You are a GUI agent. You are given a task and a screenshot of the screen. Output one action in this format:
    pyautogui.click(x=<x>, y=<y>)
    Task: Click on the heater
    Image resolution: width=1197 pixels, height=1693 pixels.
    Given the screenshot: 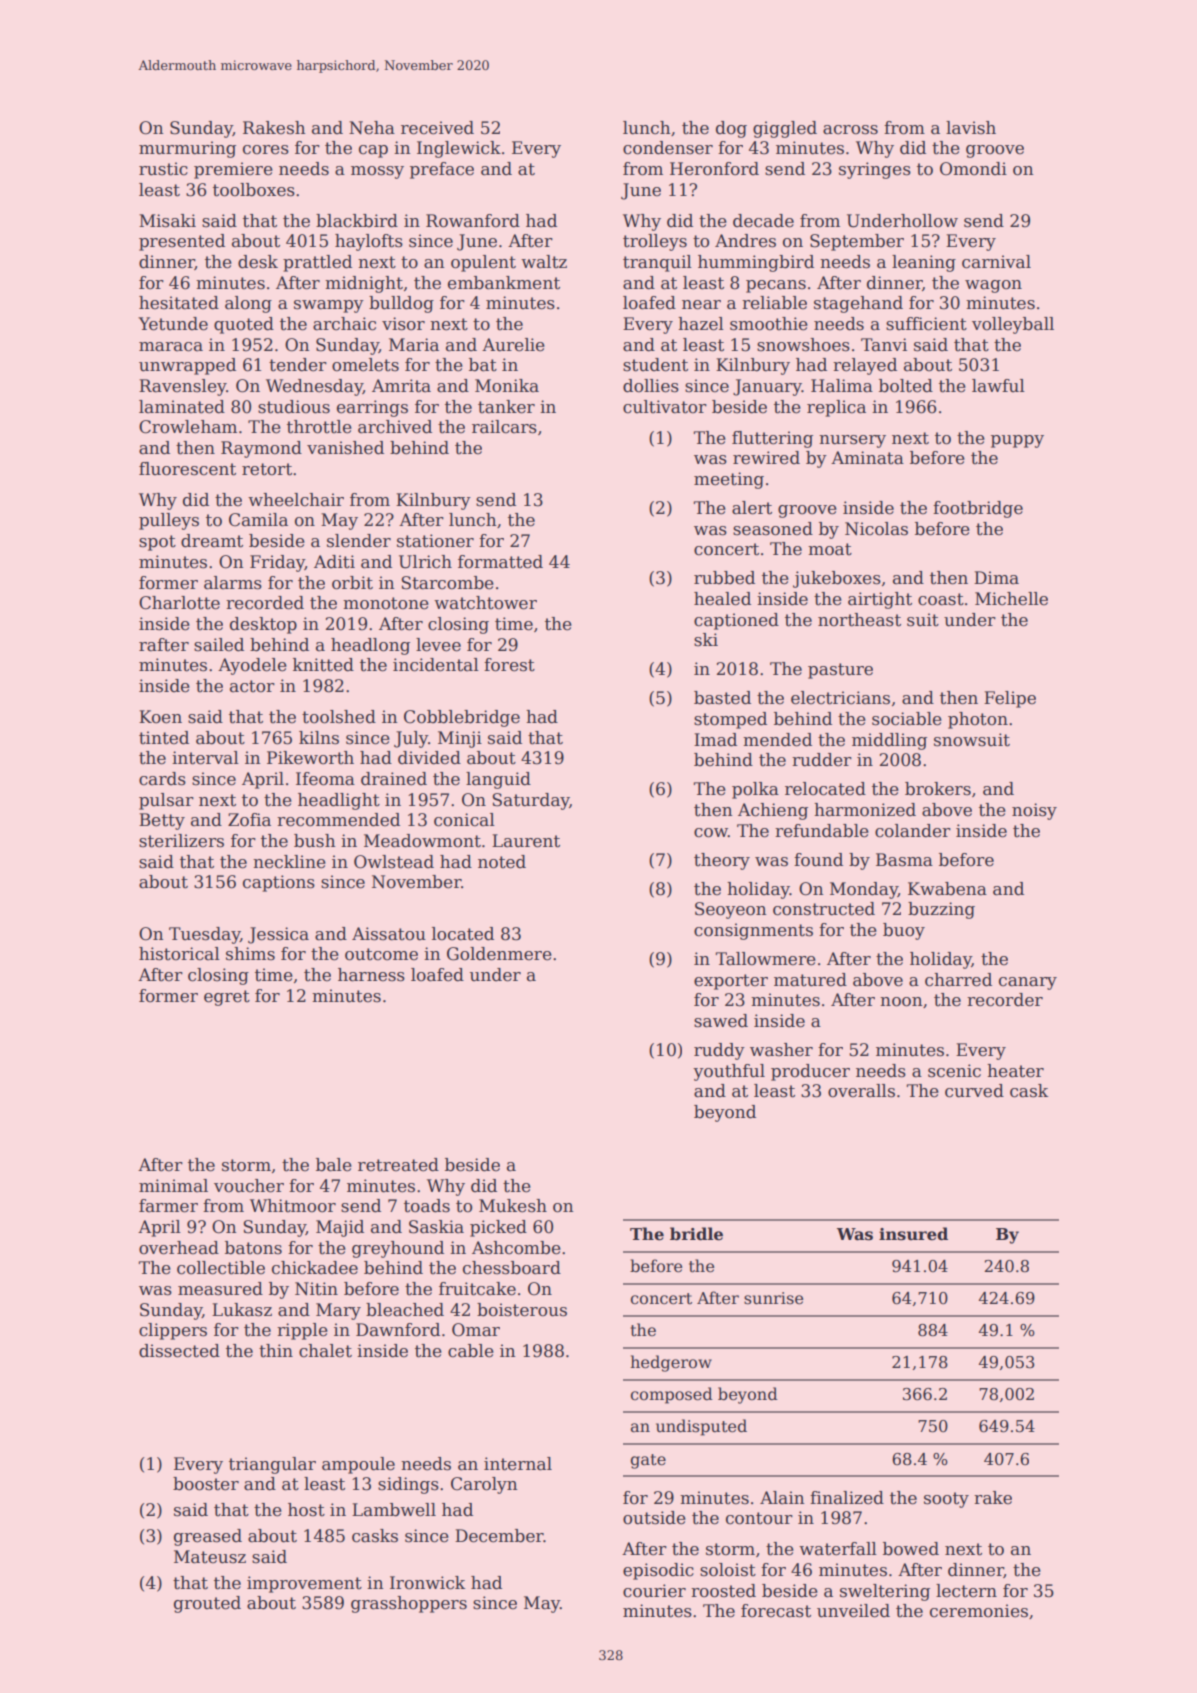 What is the action you would take?
    pyautogui.click(x=1015, y=1071)
